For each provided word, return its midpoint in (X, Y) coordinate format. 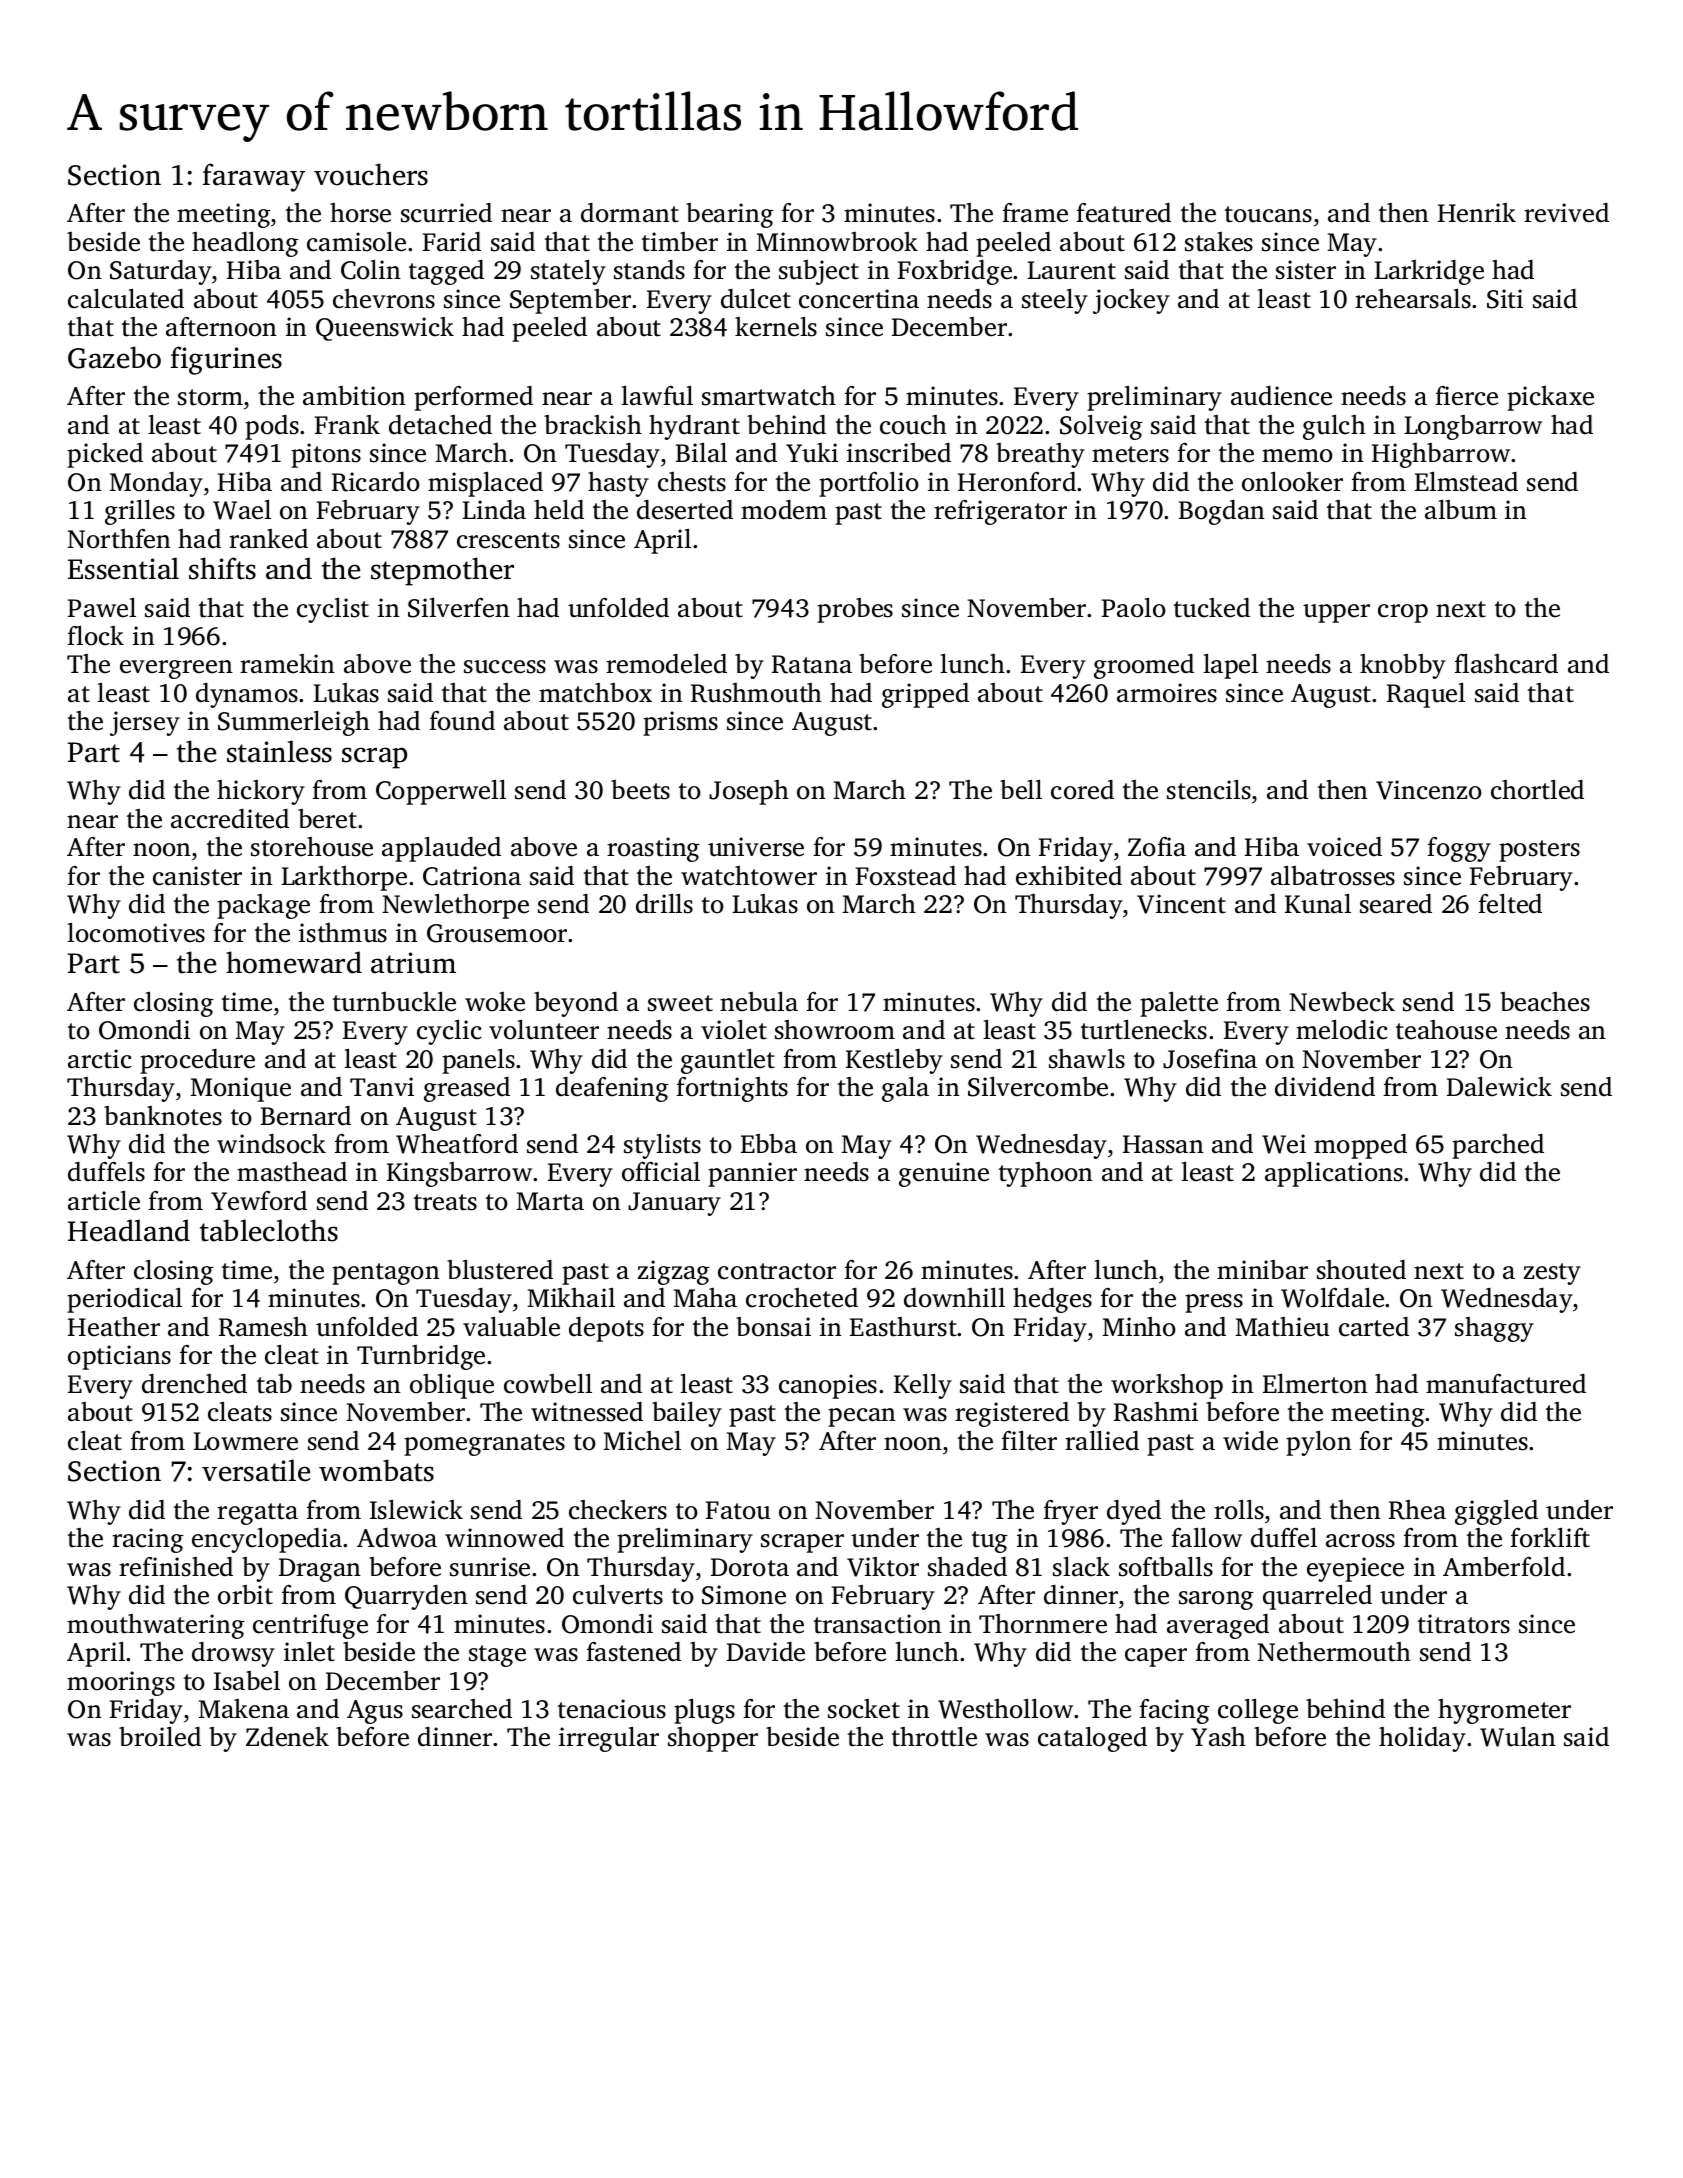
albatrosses (1333, 876)
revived (1566, 213)
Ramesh (263, 1327)
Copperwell (441, 792)
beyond (576, 1004)
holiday (1422, 1739)
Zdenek (287, 1737)
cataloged (1092, 1739)
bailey (687, 1414)
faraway (254, 177)
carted (1374, 1327)
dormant (630, 213)
